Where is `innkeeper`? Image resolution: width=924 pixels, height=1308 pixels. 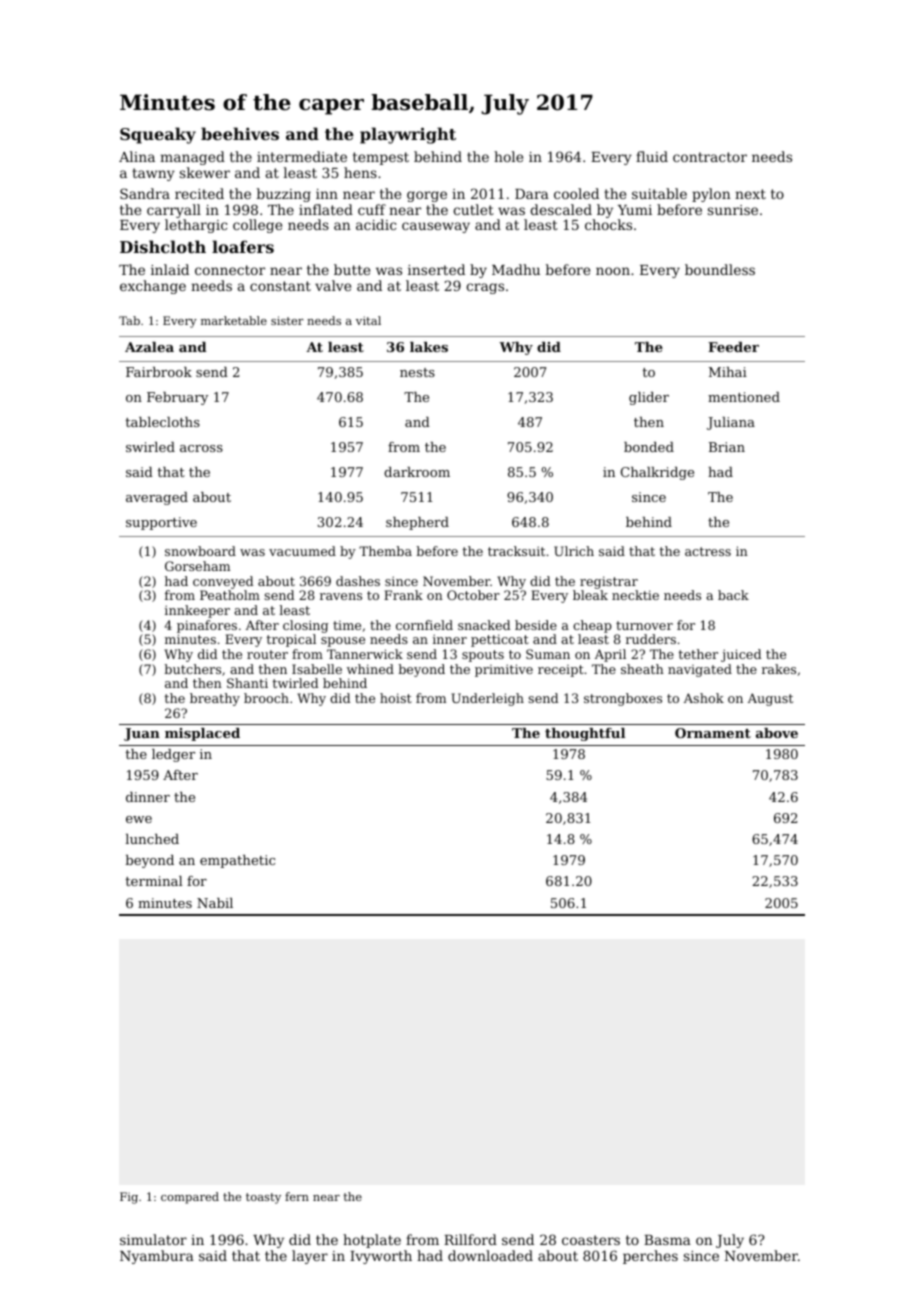 innkeeper is located at coordinates (197, 611).
